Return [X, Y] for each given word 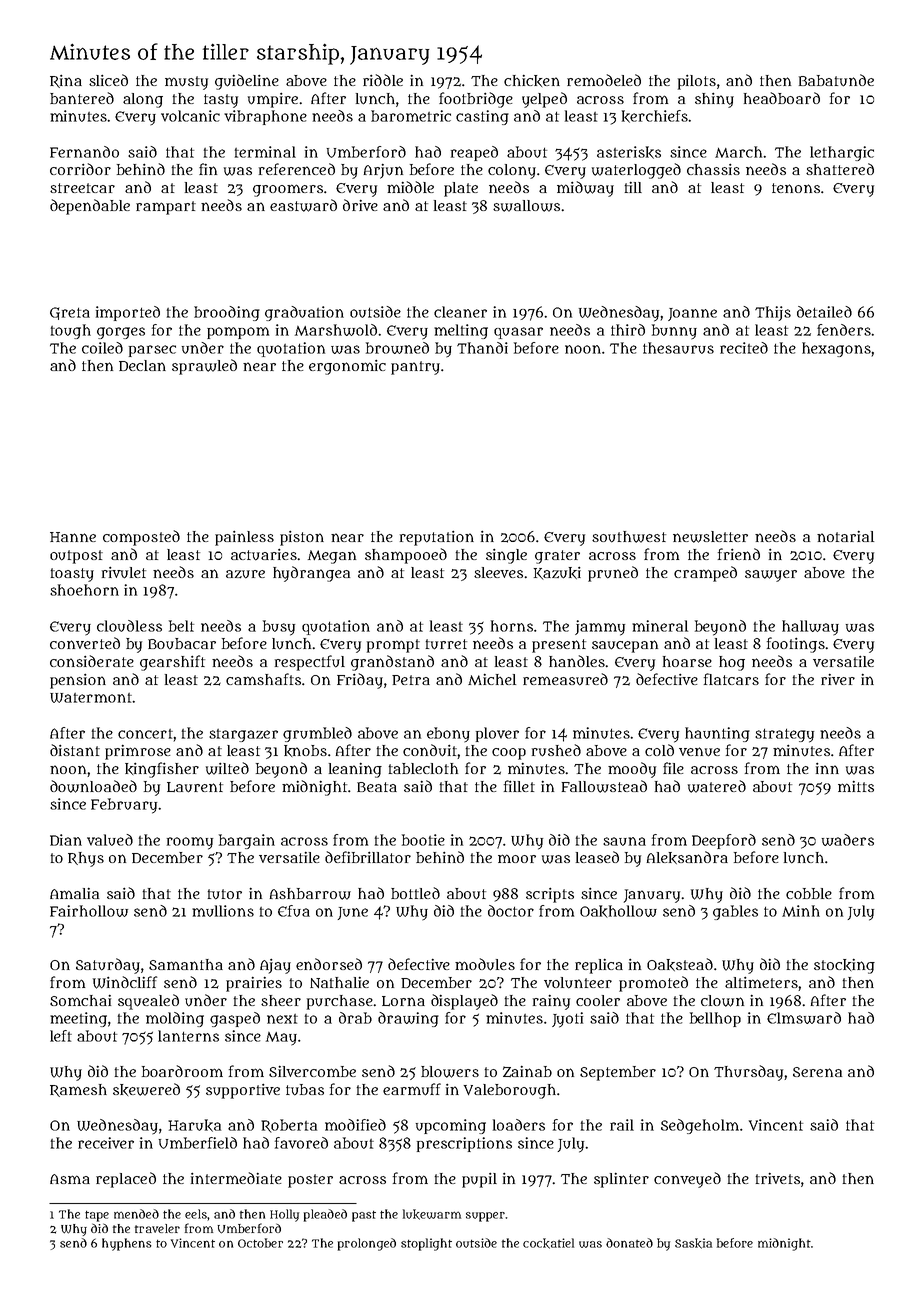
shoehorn [84, 590]
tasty [221, 101]
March [738, 152]
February [124, 806]
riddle [383, 80]
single [506, 556]
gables [735, 912]
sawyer [771, 576]
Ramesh [78, 1090]
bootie [423, 840]
